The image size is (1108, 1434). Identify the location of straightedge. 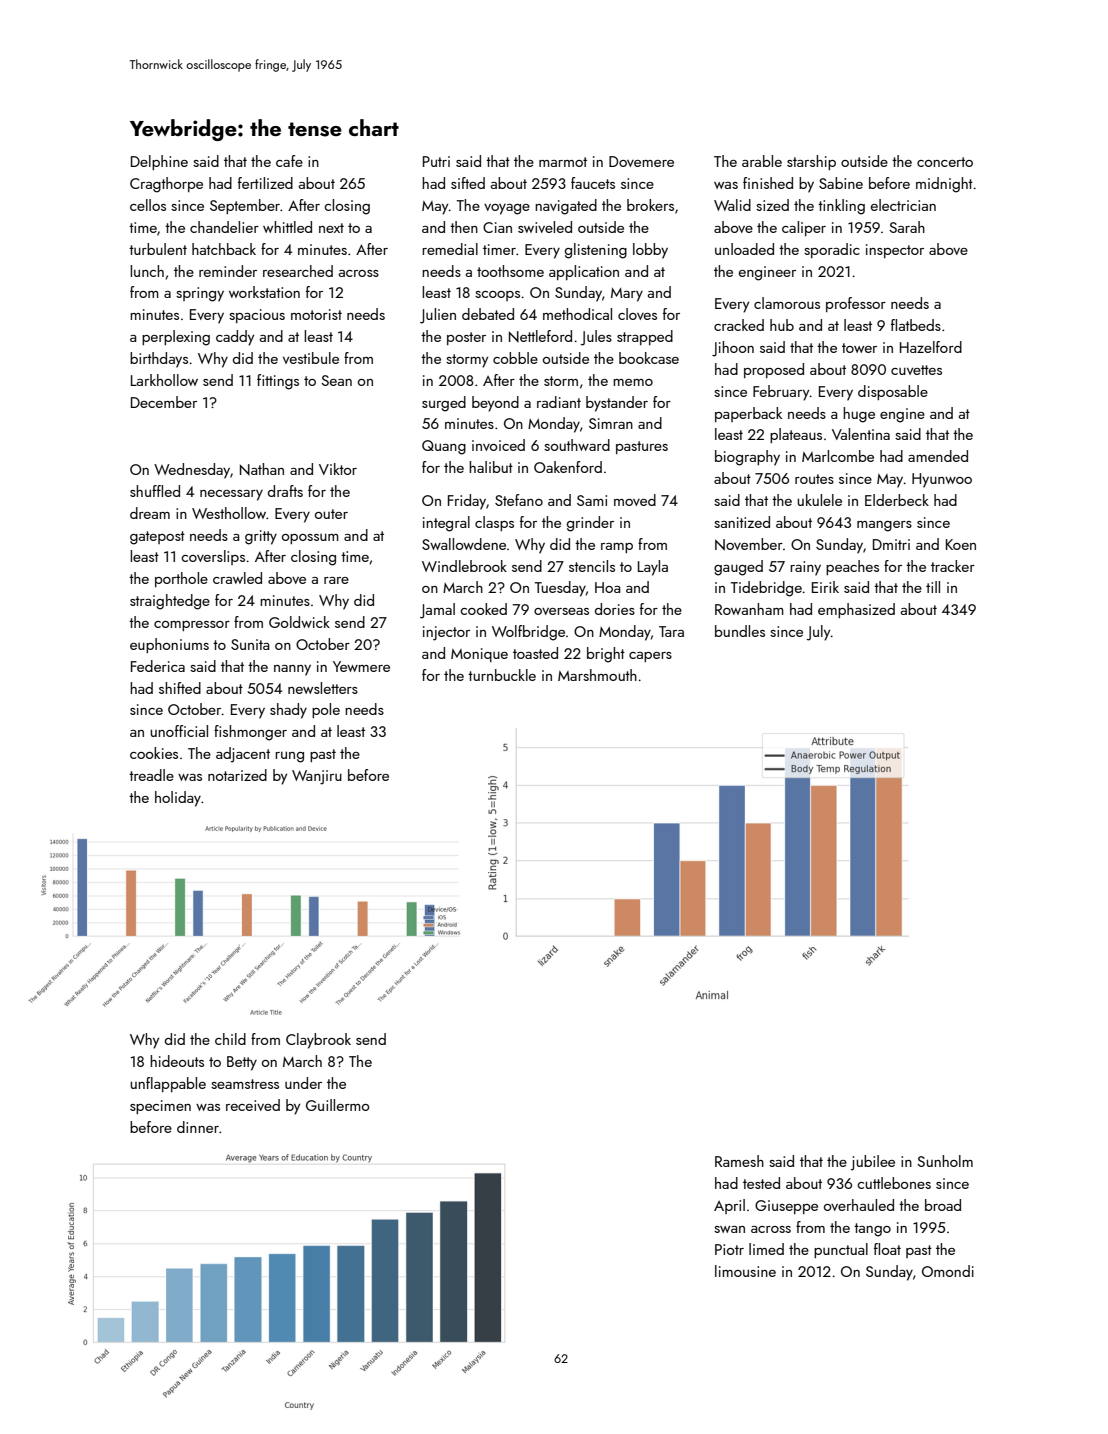
(170, 602).
